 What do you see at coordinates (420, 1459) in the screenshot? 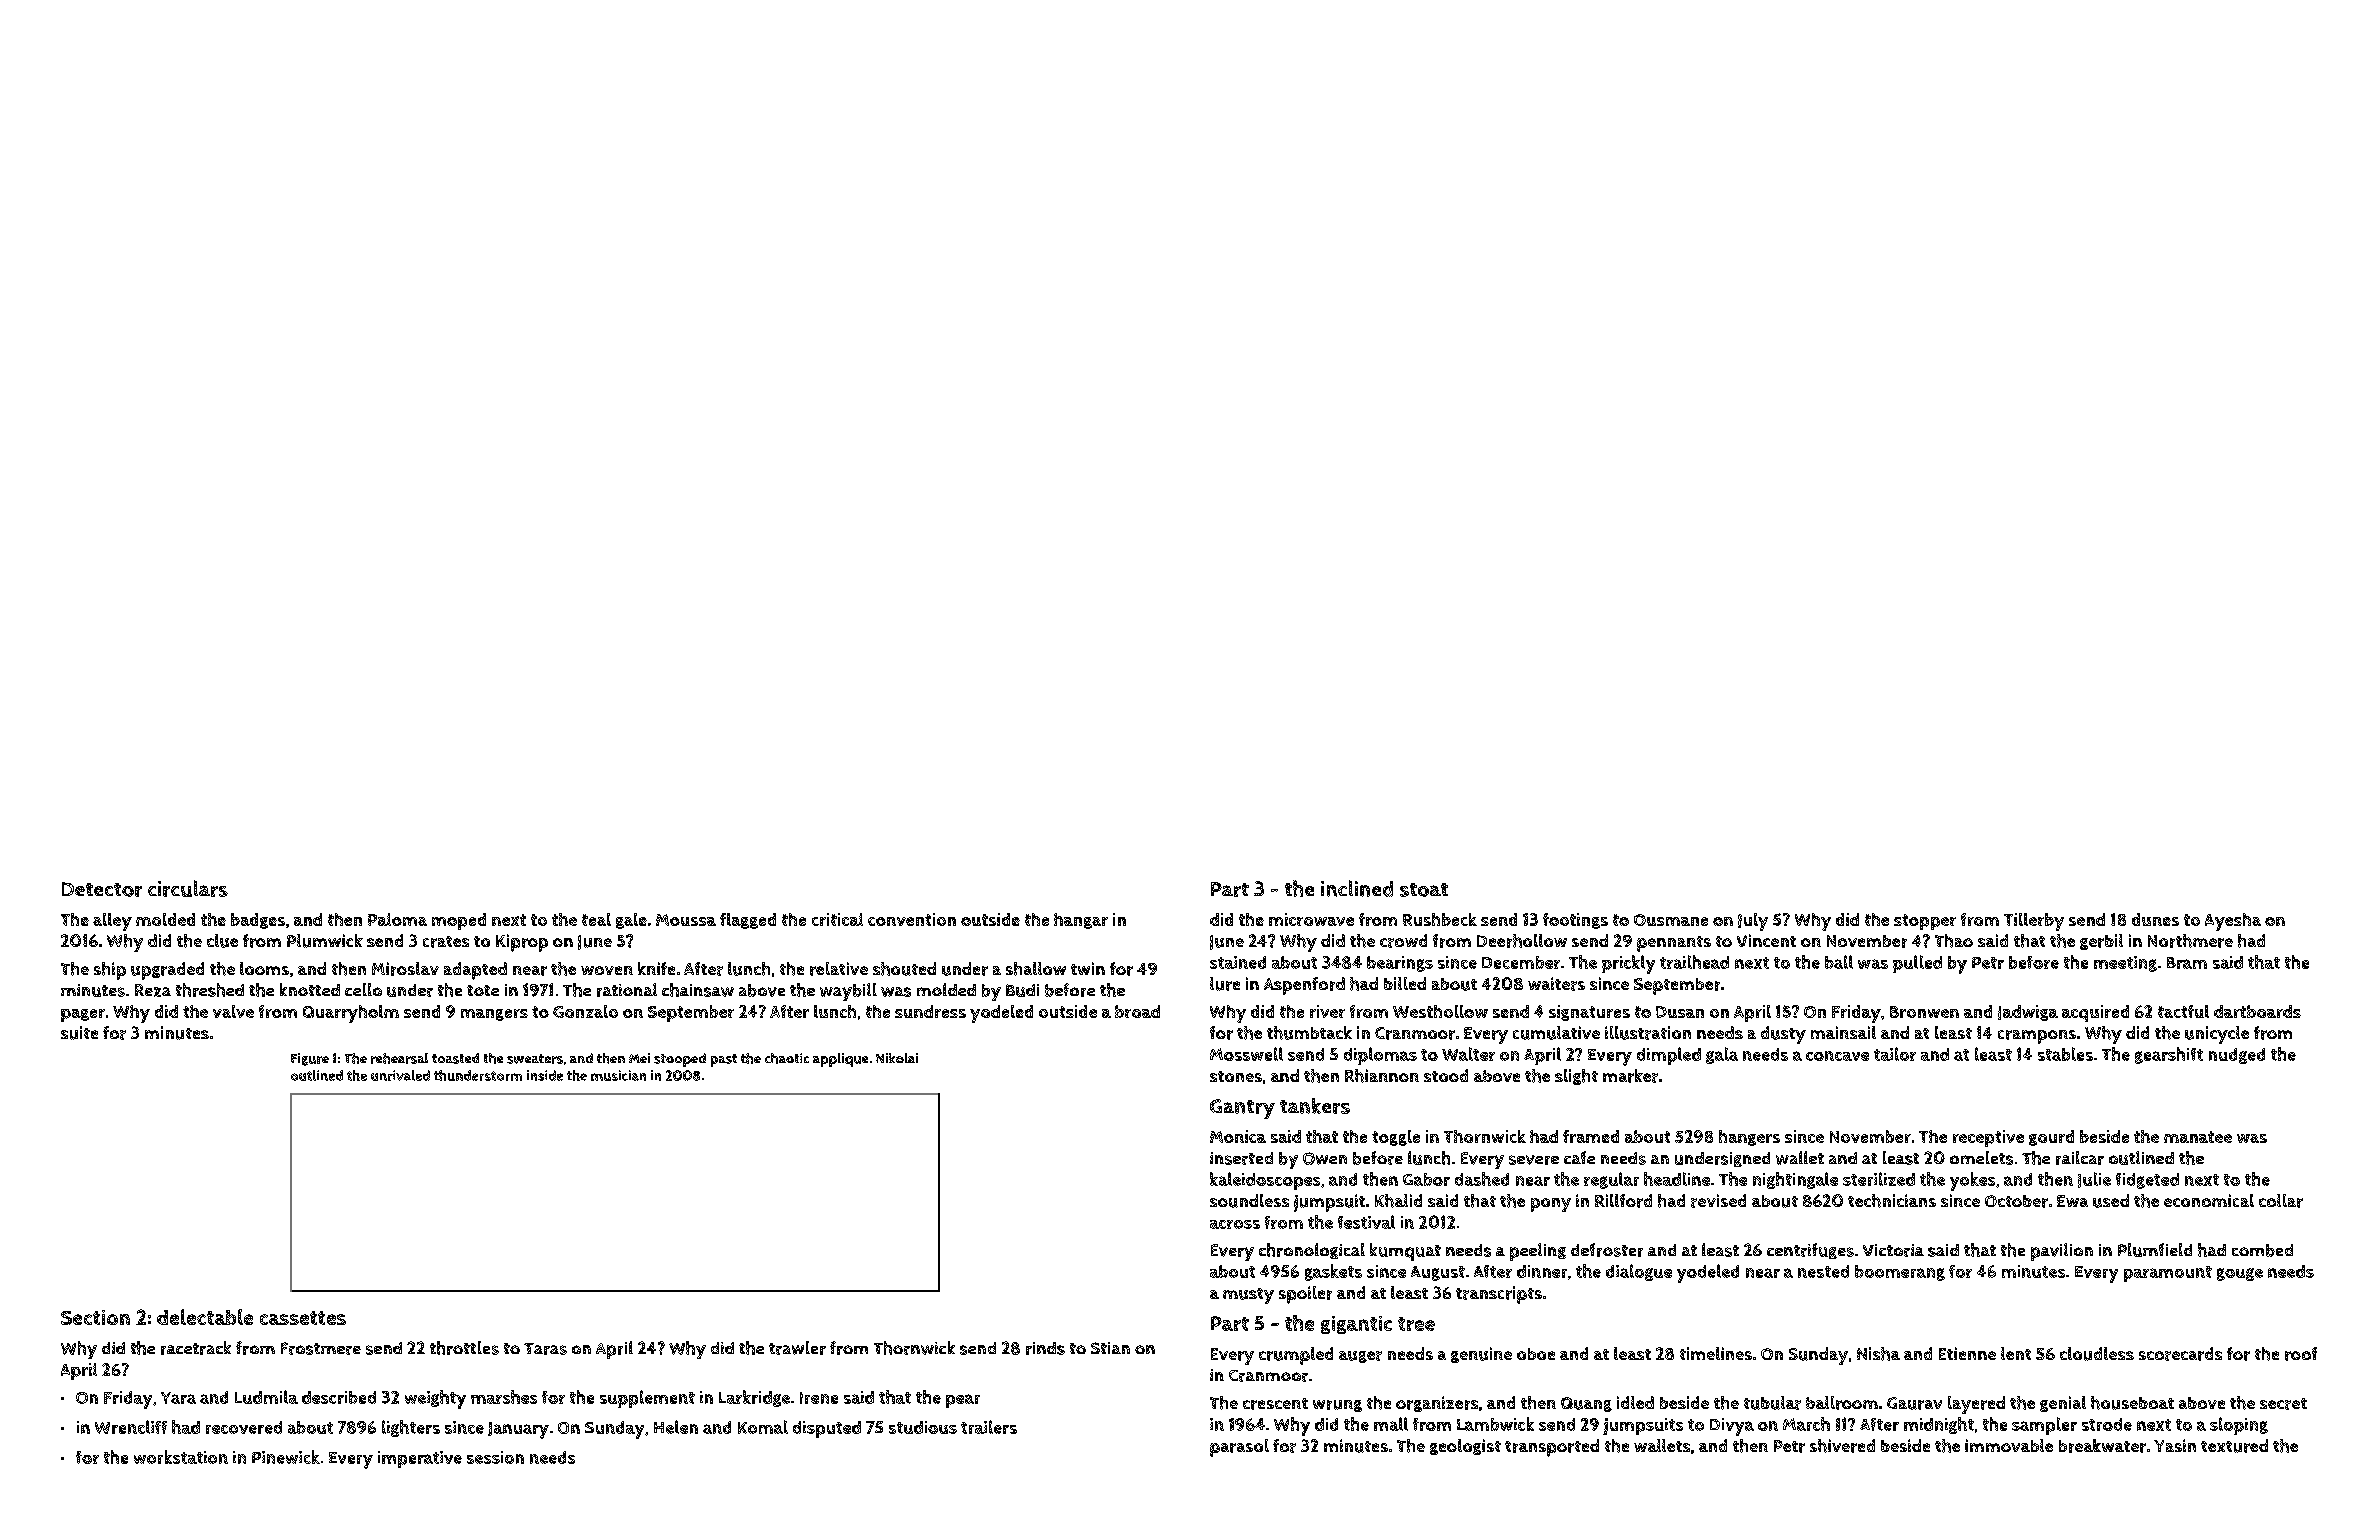
I see `imperative` at bounding box center [420, 1459].
